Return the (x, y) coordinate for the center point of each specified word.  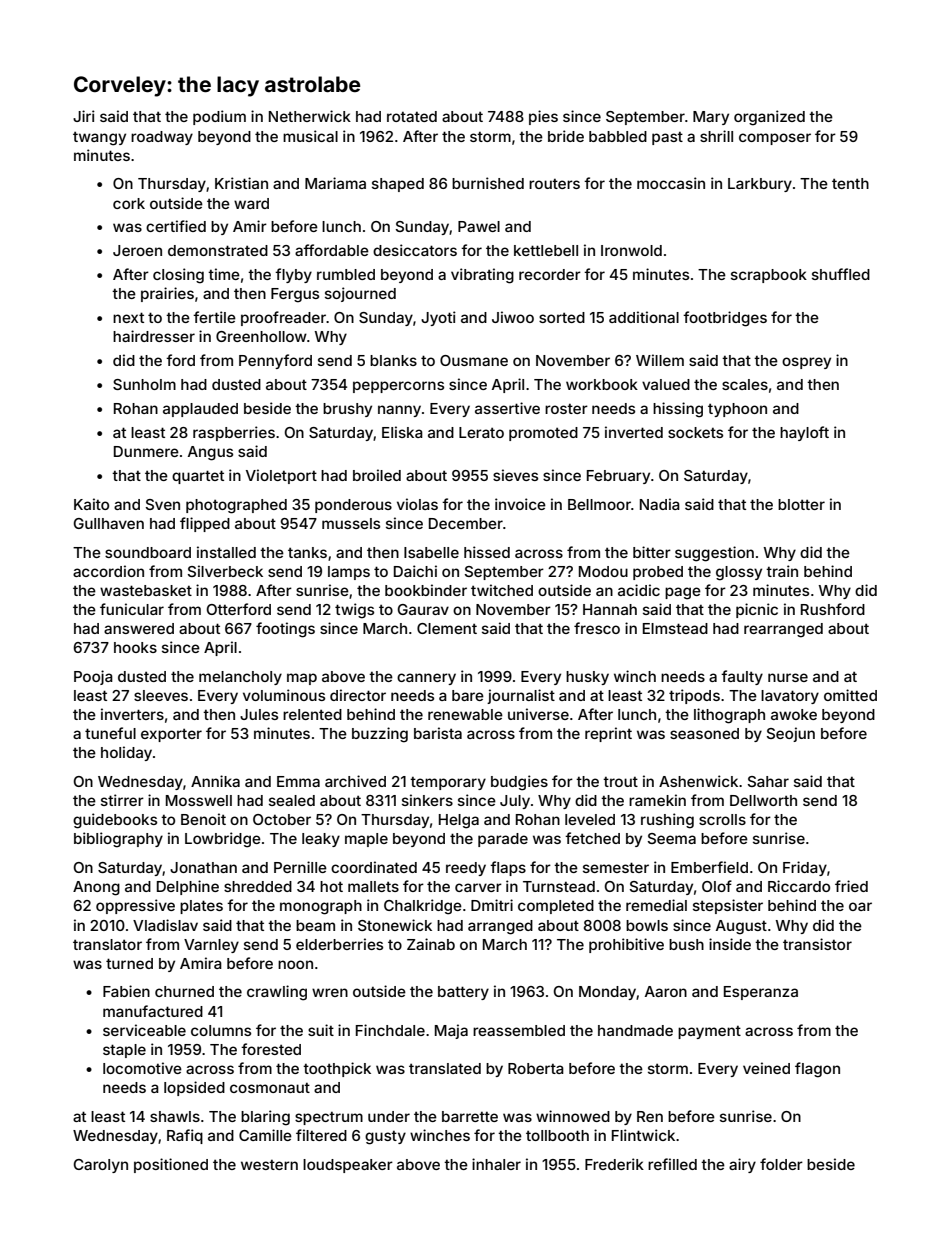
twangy (99, 139)
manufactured (153, 1011)
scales (745, 384)
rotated (412, 116)
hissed (487, 552)
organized (769, 118)
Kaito (91, 504)
